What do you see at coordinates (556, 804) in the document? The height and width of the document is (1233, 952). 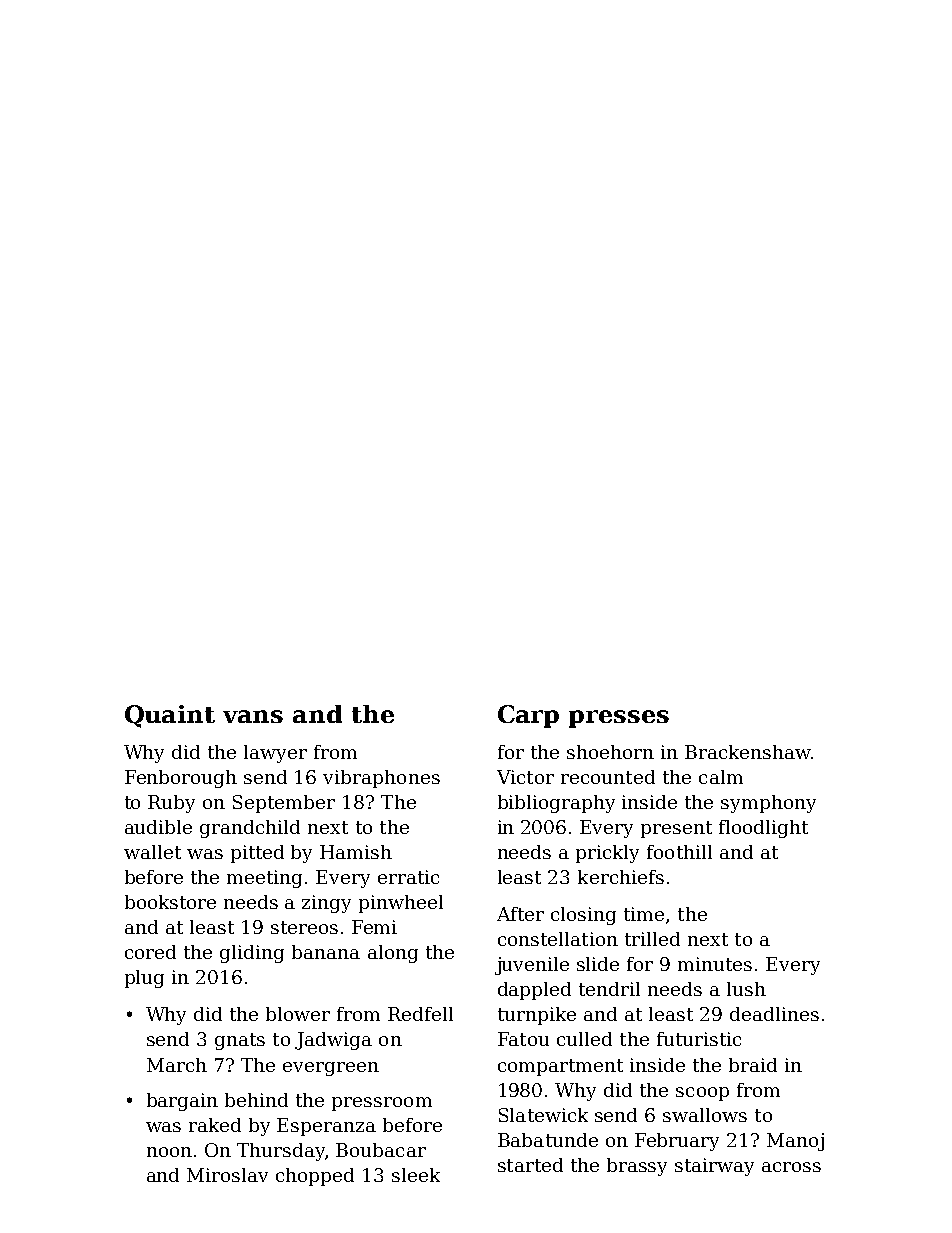 I see `bibliography` at bounding box center [556, 804].
